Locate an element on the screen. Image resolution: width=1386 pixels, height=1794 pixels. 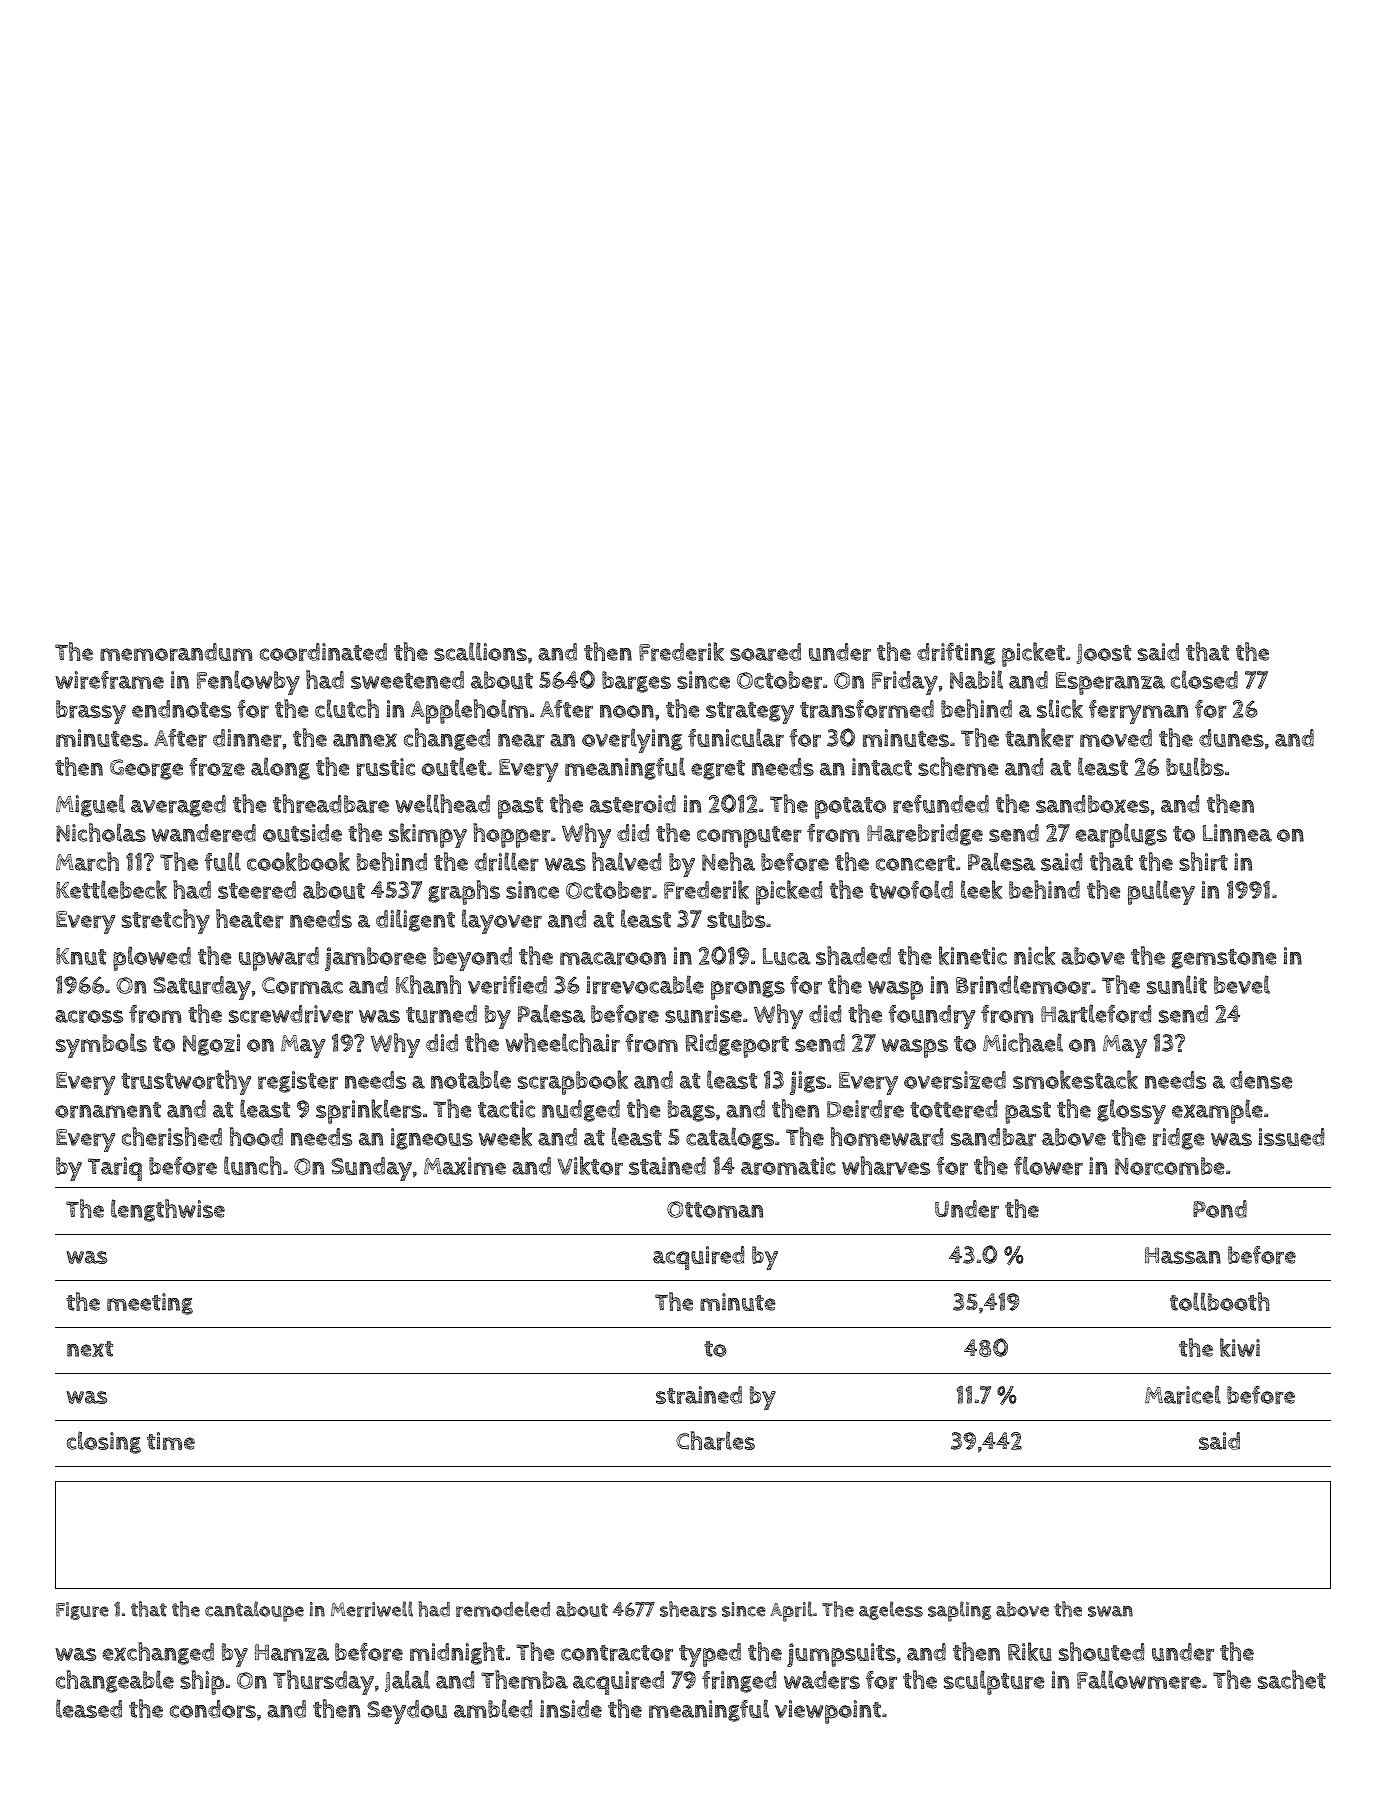
coordinated is located at coordinates (323, 652).
